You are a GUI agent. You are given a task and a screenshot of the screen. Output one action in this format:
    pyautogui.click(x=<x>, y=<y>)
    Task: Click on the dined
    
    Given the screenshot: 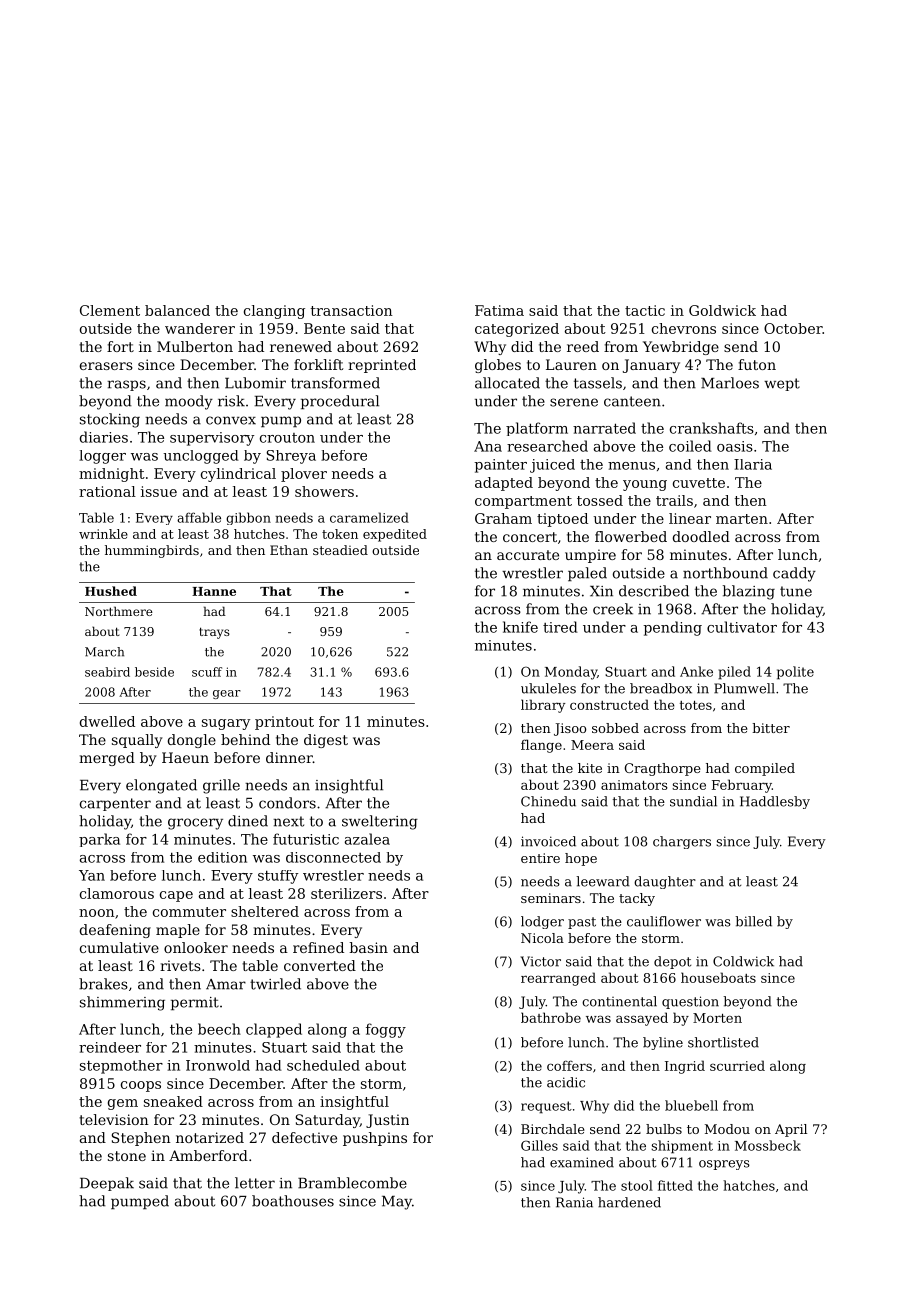 What is the action you would take?
    pyautogui.click(x=248, y=821)
